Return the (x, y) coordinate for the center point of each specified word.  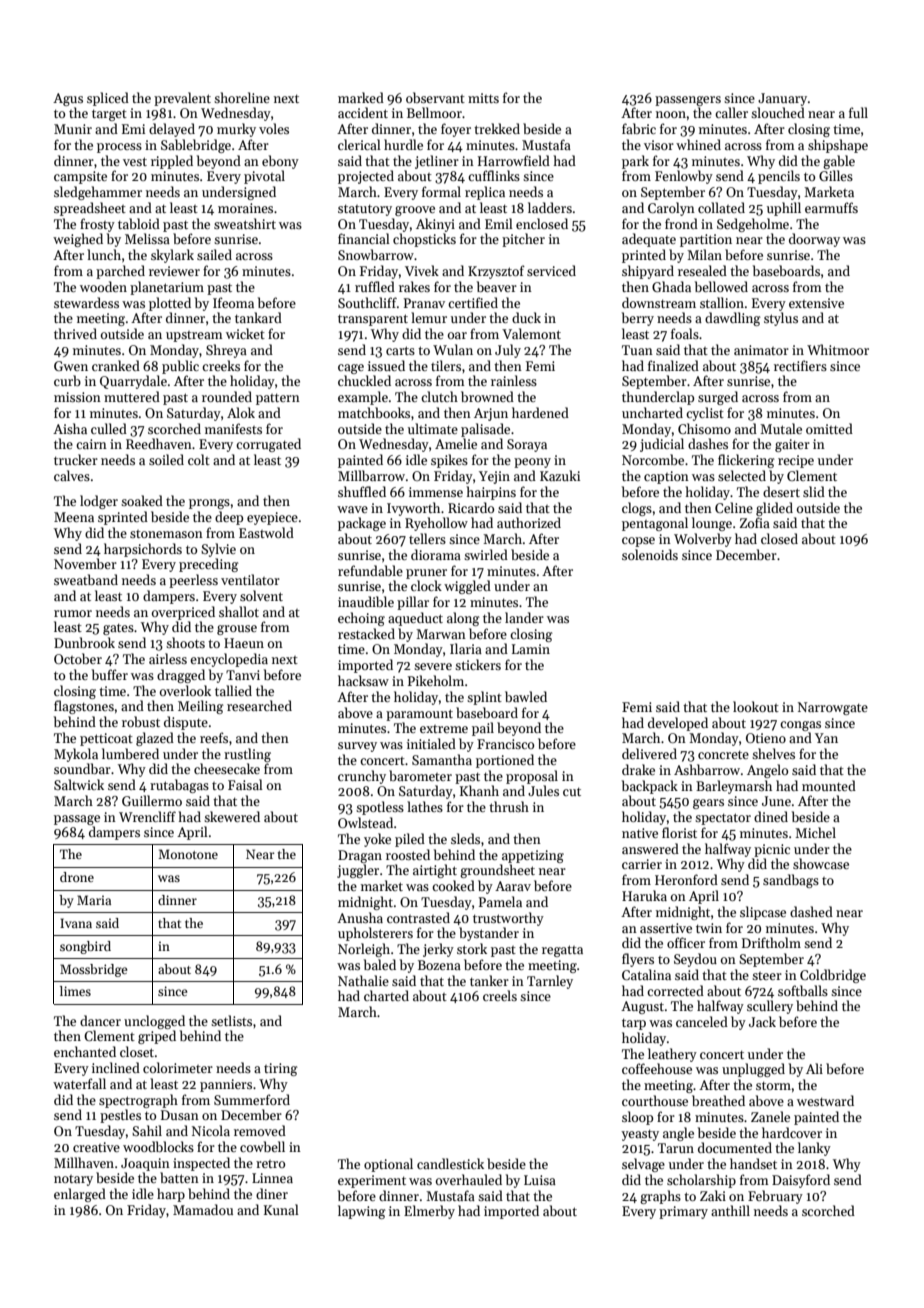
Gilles (836, 175)
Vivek (422, 270)
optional (388, 1165)
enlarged (80, 1195)
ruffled (375, 286)
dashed (811, 911)
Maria (94, 900)
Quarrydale (133, 382)
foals (685, 333)
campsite (80, 177)
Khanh (479, 790)
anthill (730, 1210)
